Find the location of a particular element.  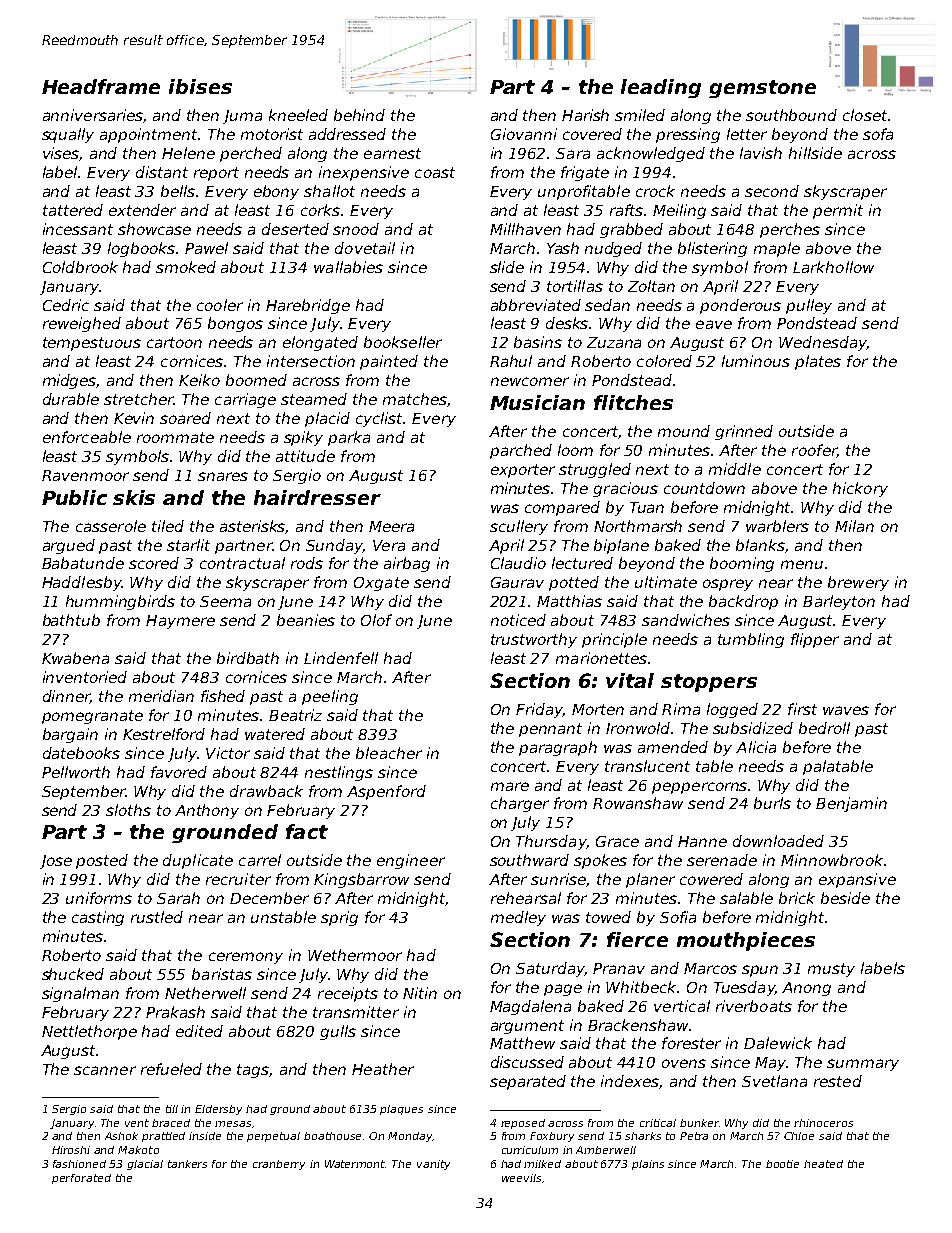

stoppers is located at coordinates (709, 683).
